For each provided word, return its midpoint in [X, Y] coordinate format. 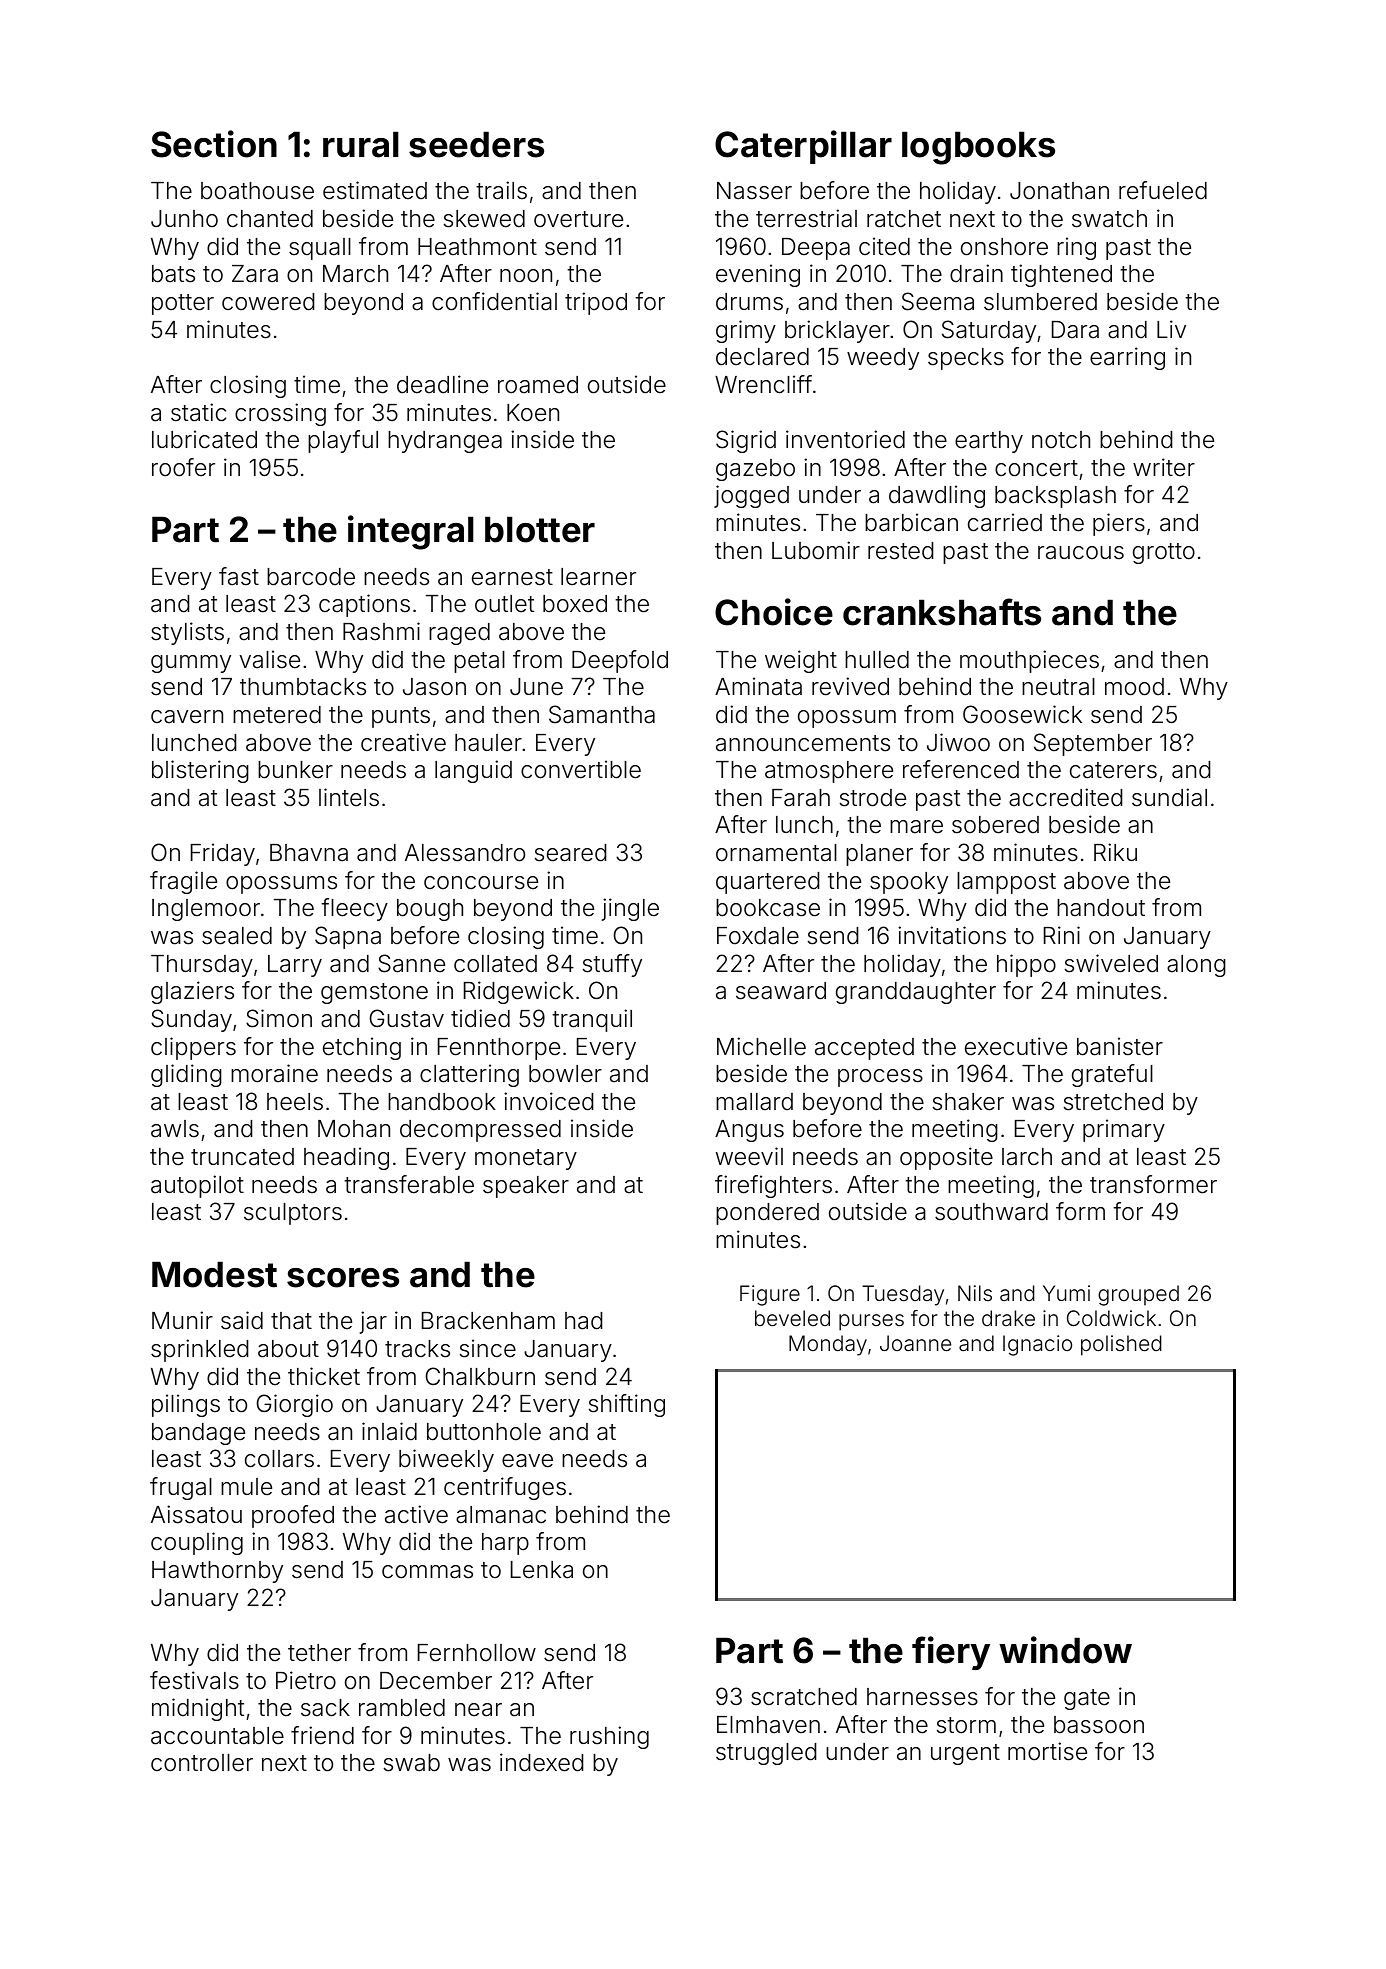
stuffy [612, 965]
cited [884, 246]
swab [412, 1763]
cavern [187, 717]
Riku [1115, 852]
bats [173, 274]
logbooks [978, 148]
